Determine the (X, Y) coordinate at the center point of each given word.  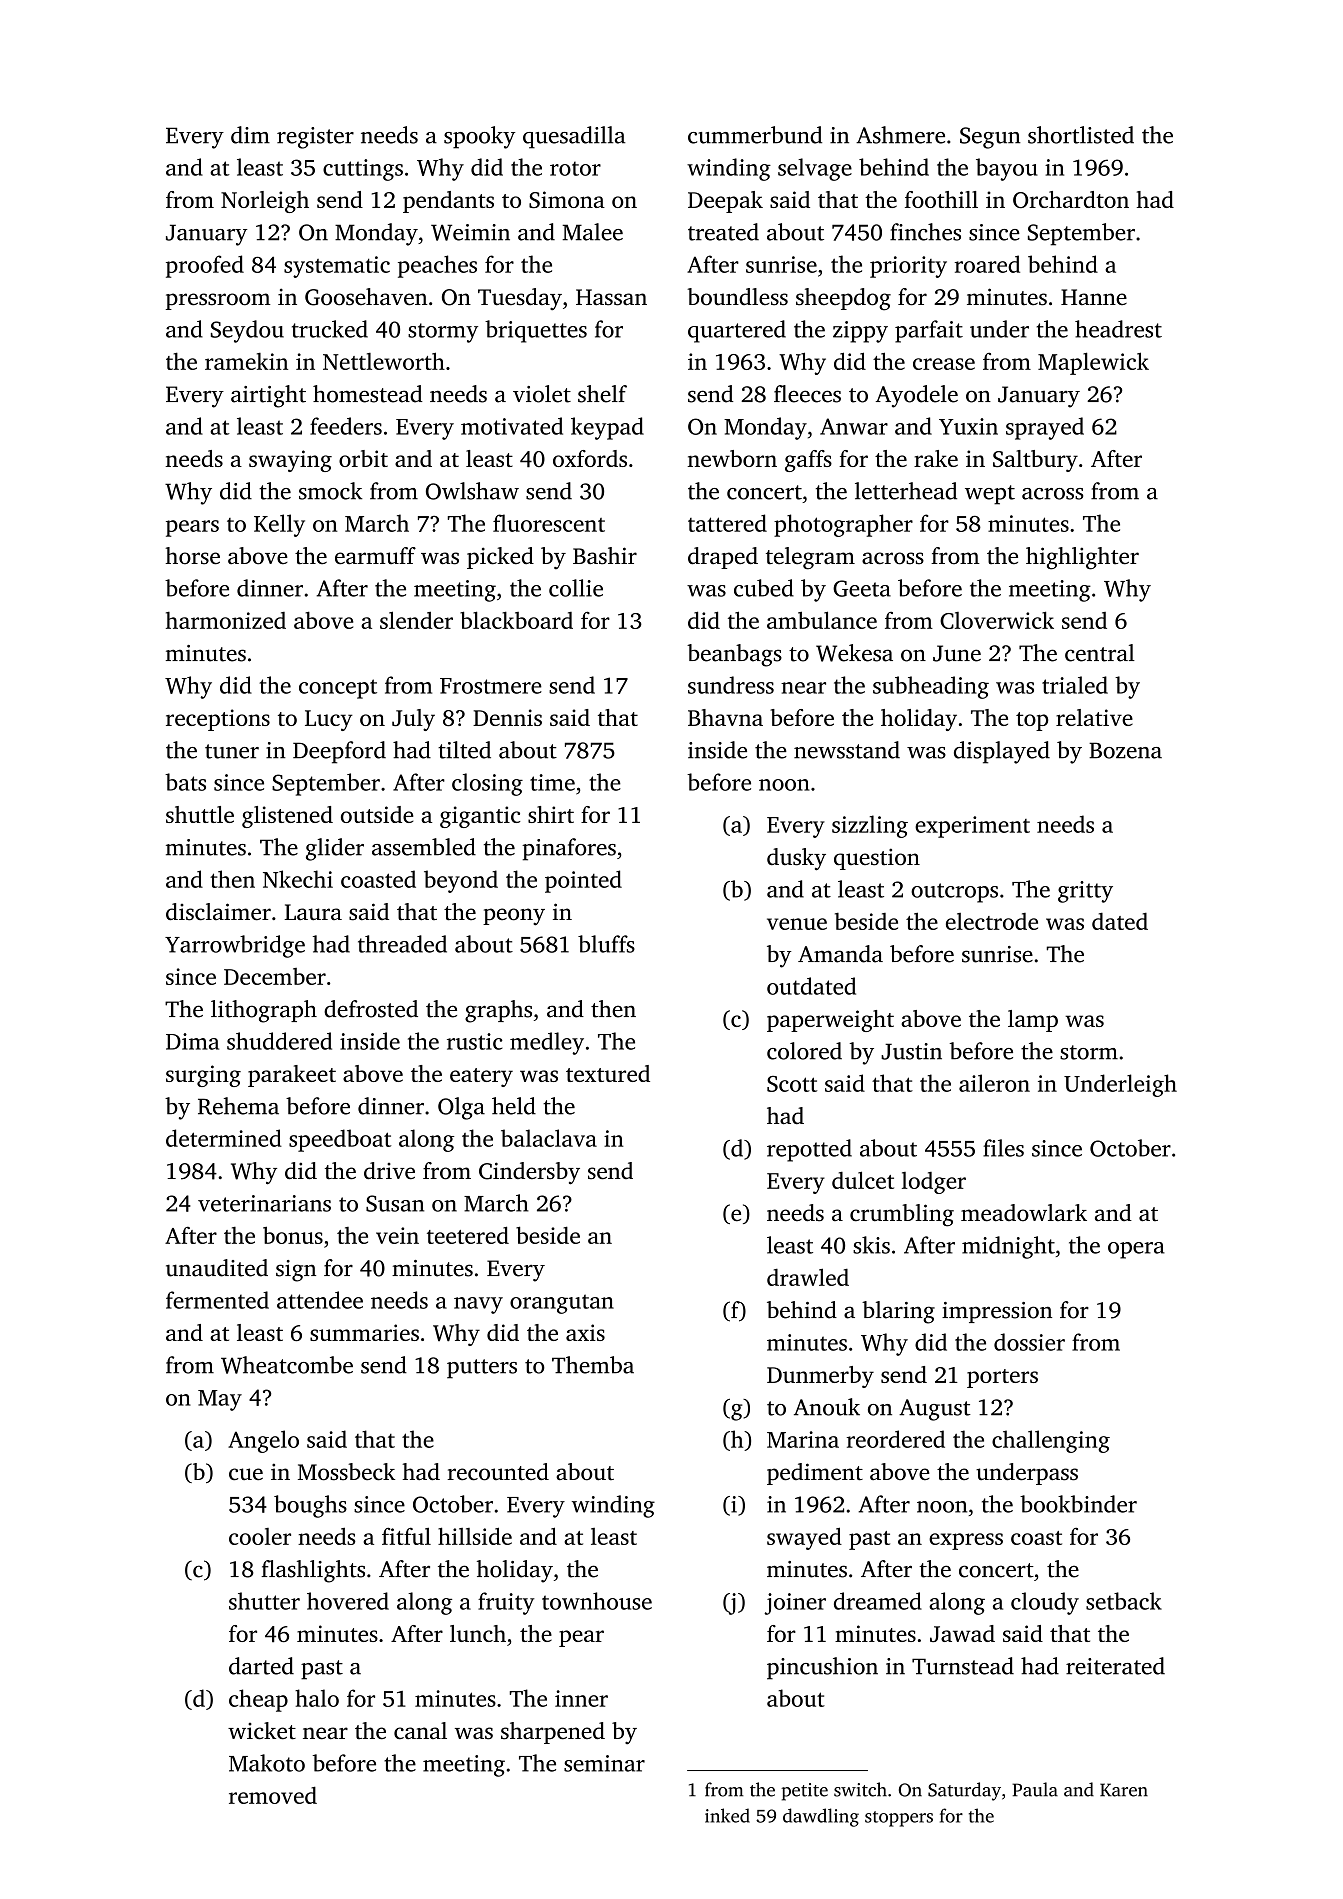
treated (723, 232)
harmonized (226, 620)
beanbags (734, 655)
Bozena (1125, 750)
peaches (437, 266)
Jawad (962, 1633)
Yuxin (968, 426)
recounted (498, 1472)
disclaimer (218, 912)
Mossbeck (346, 1472)
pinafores (569, 849)
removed (273, 1795)
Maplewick (1093, 363)
